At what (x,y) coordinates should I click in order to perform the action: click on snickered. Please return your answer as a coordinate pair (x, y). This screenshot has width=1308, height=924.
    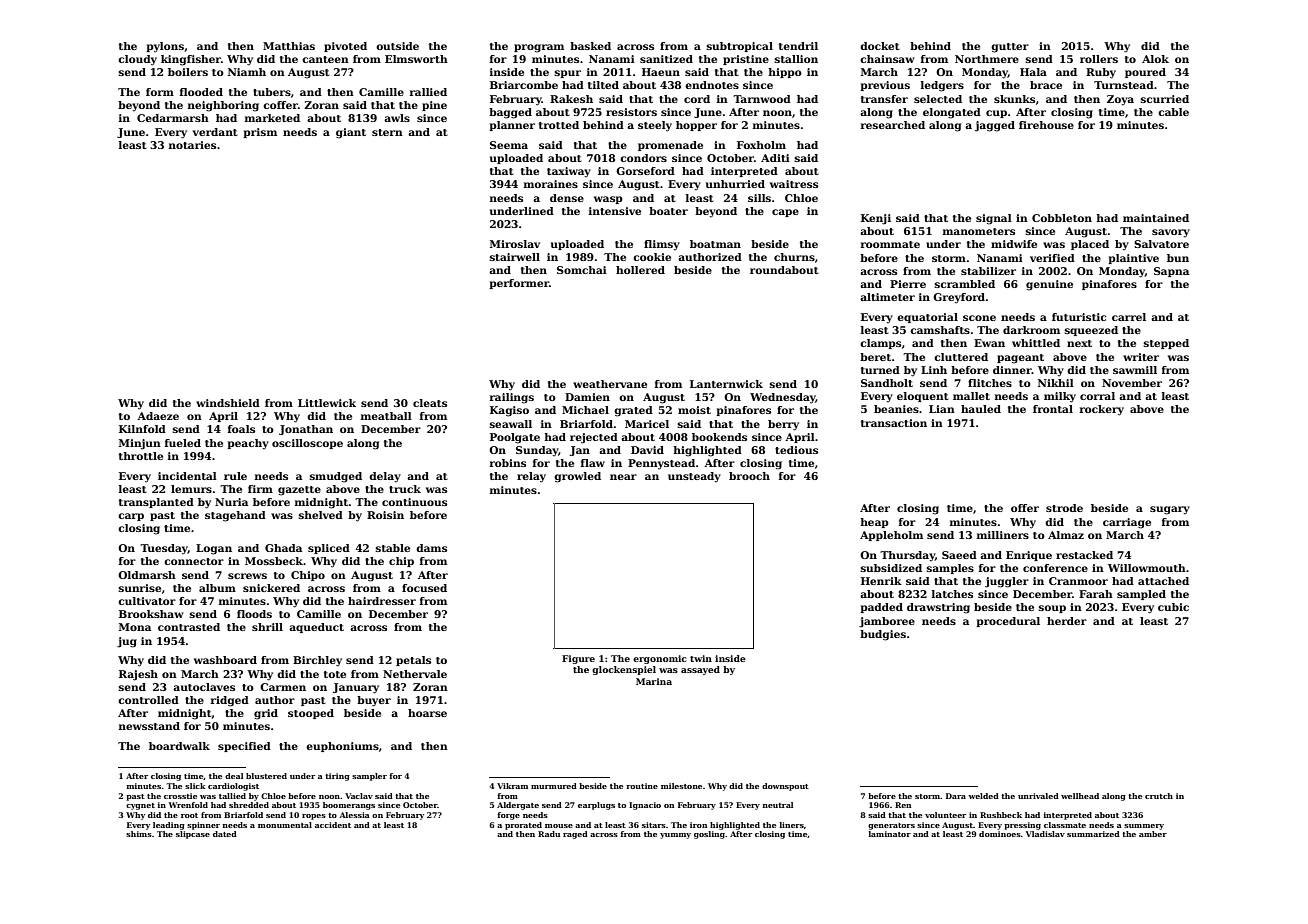
    Looking at the image, I should click on (271, 588).
